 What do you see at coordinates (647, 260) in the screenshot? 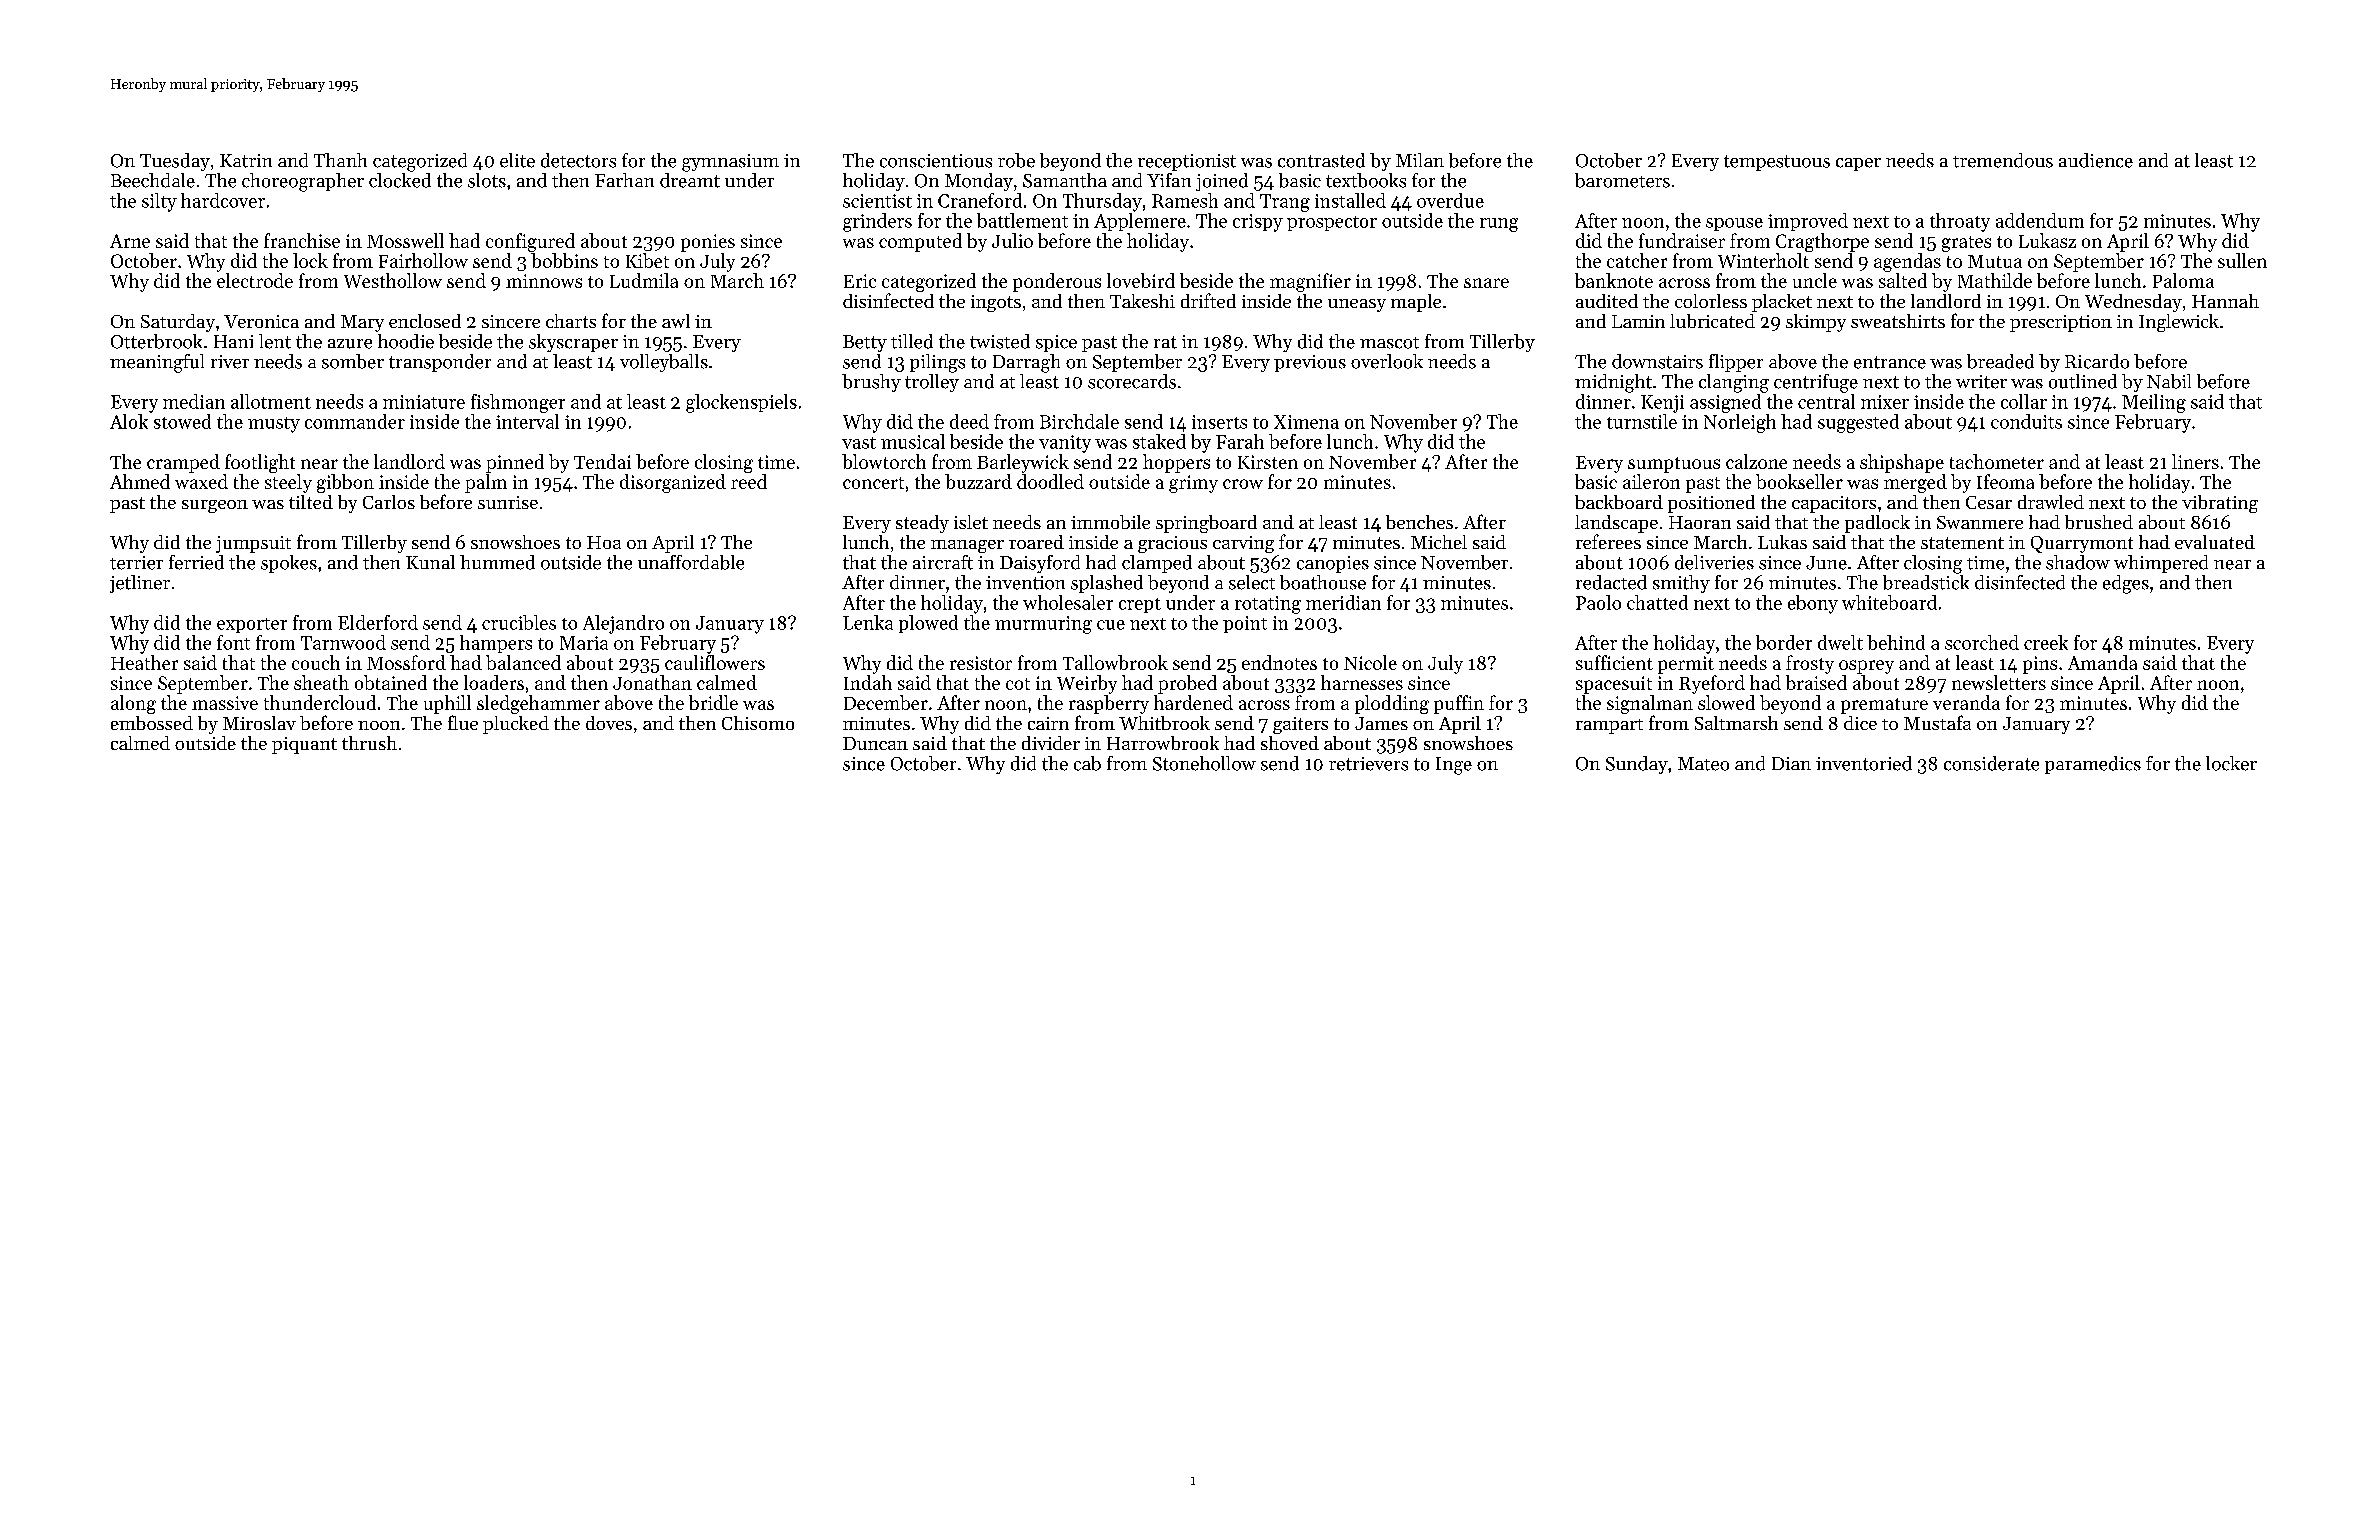
I see `Kibet` at bounding box center [647, 260].
